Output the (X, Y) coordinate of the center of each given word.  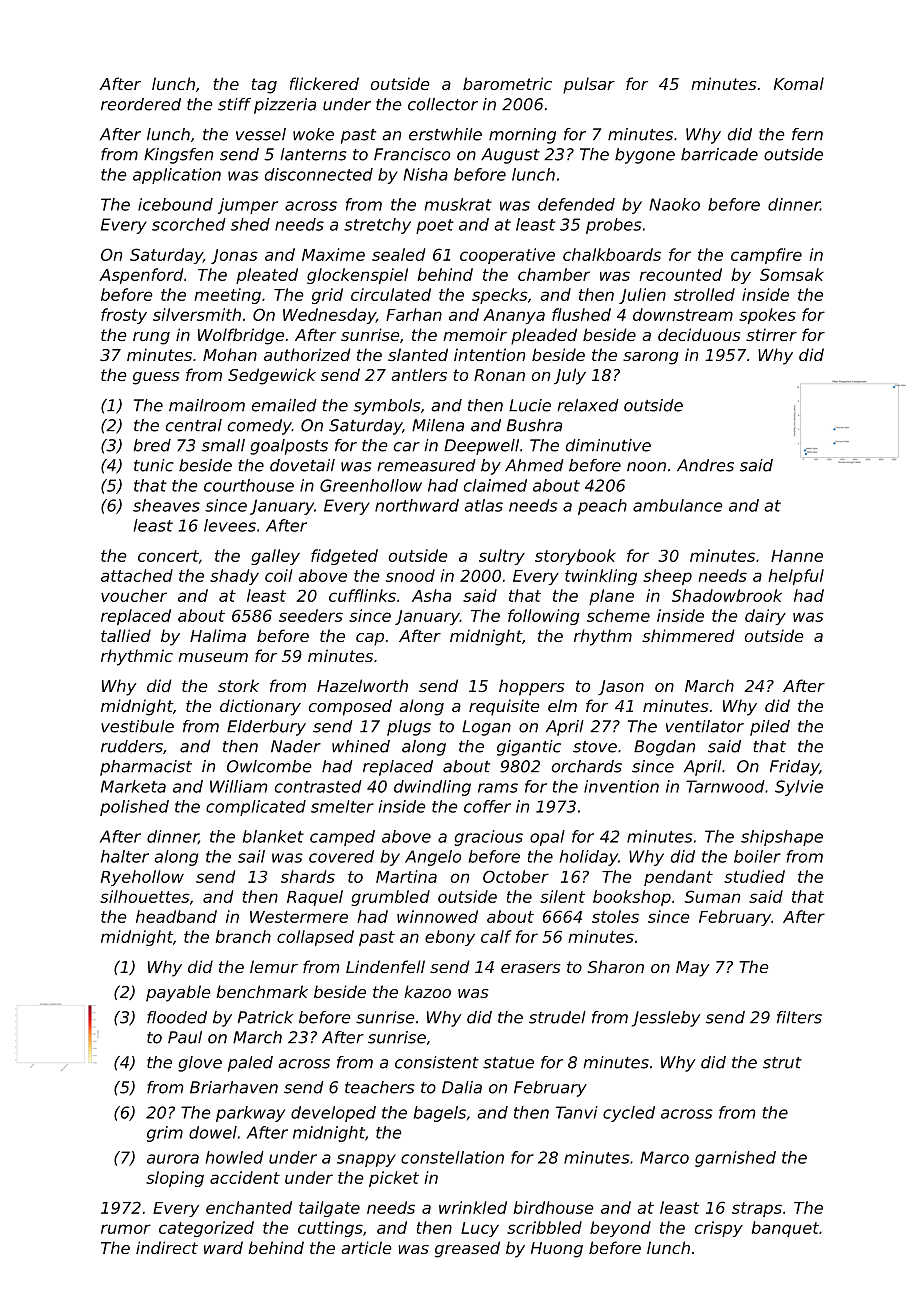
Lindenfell (385, 966)
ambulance (678, 505)
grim (165, 1134)
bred (152, 445)
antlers (419, 374)
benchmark (262, 991)
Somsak (792, 274)
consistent (437, 1062)
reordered (141, 104)
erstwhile (445, 134)
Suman (712, 896)
